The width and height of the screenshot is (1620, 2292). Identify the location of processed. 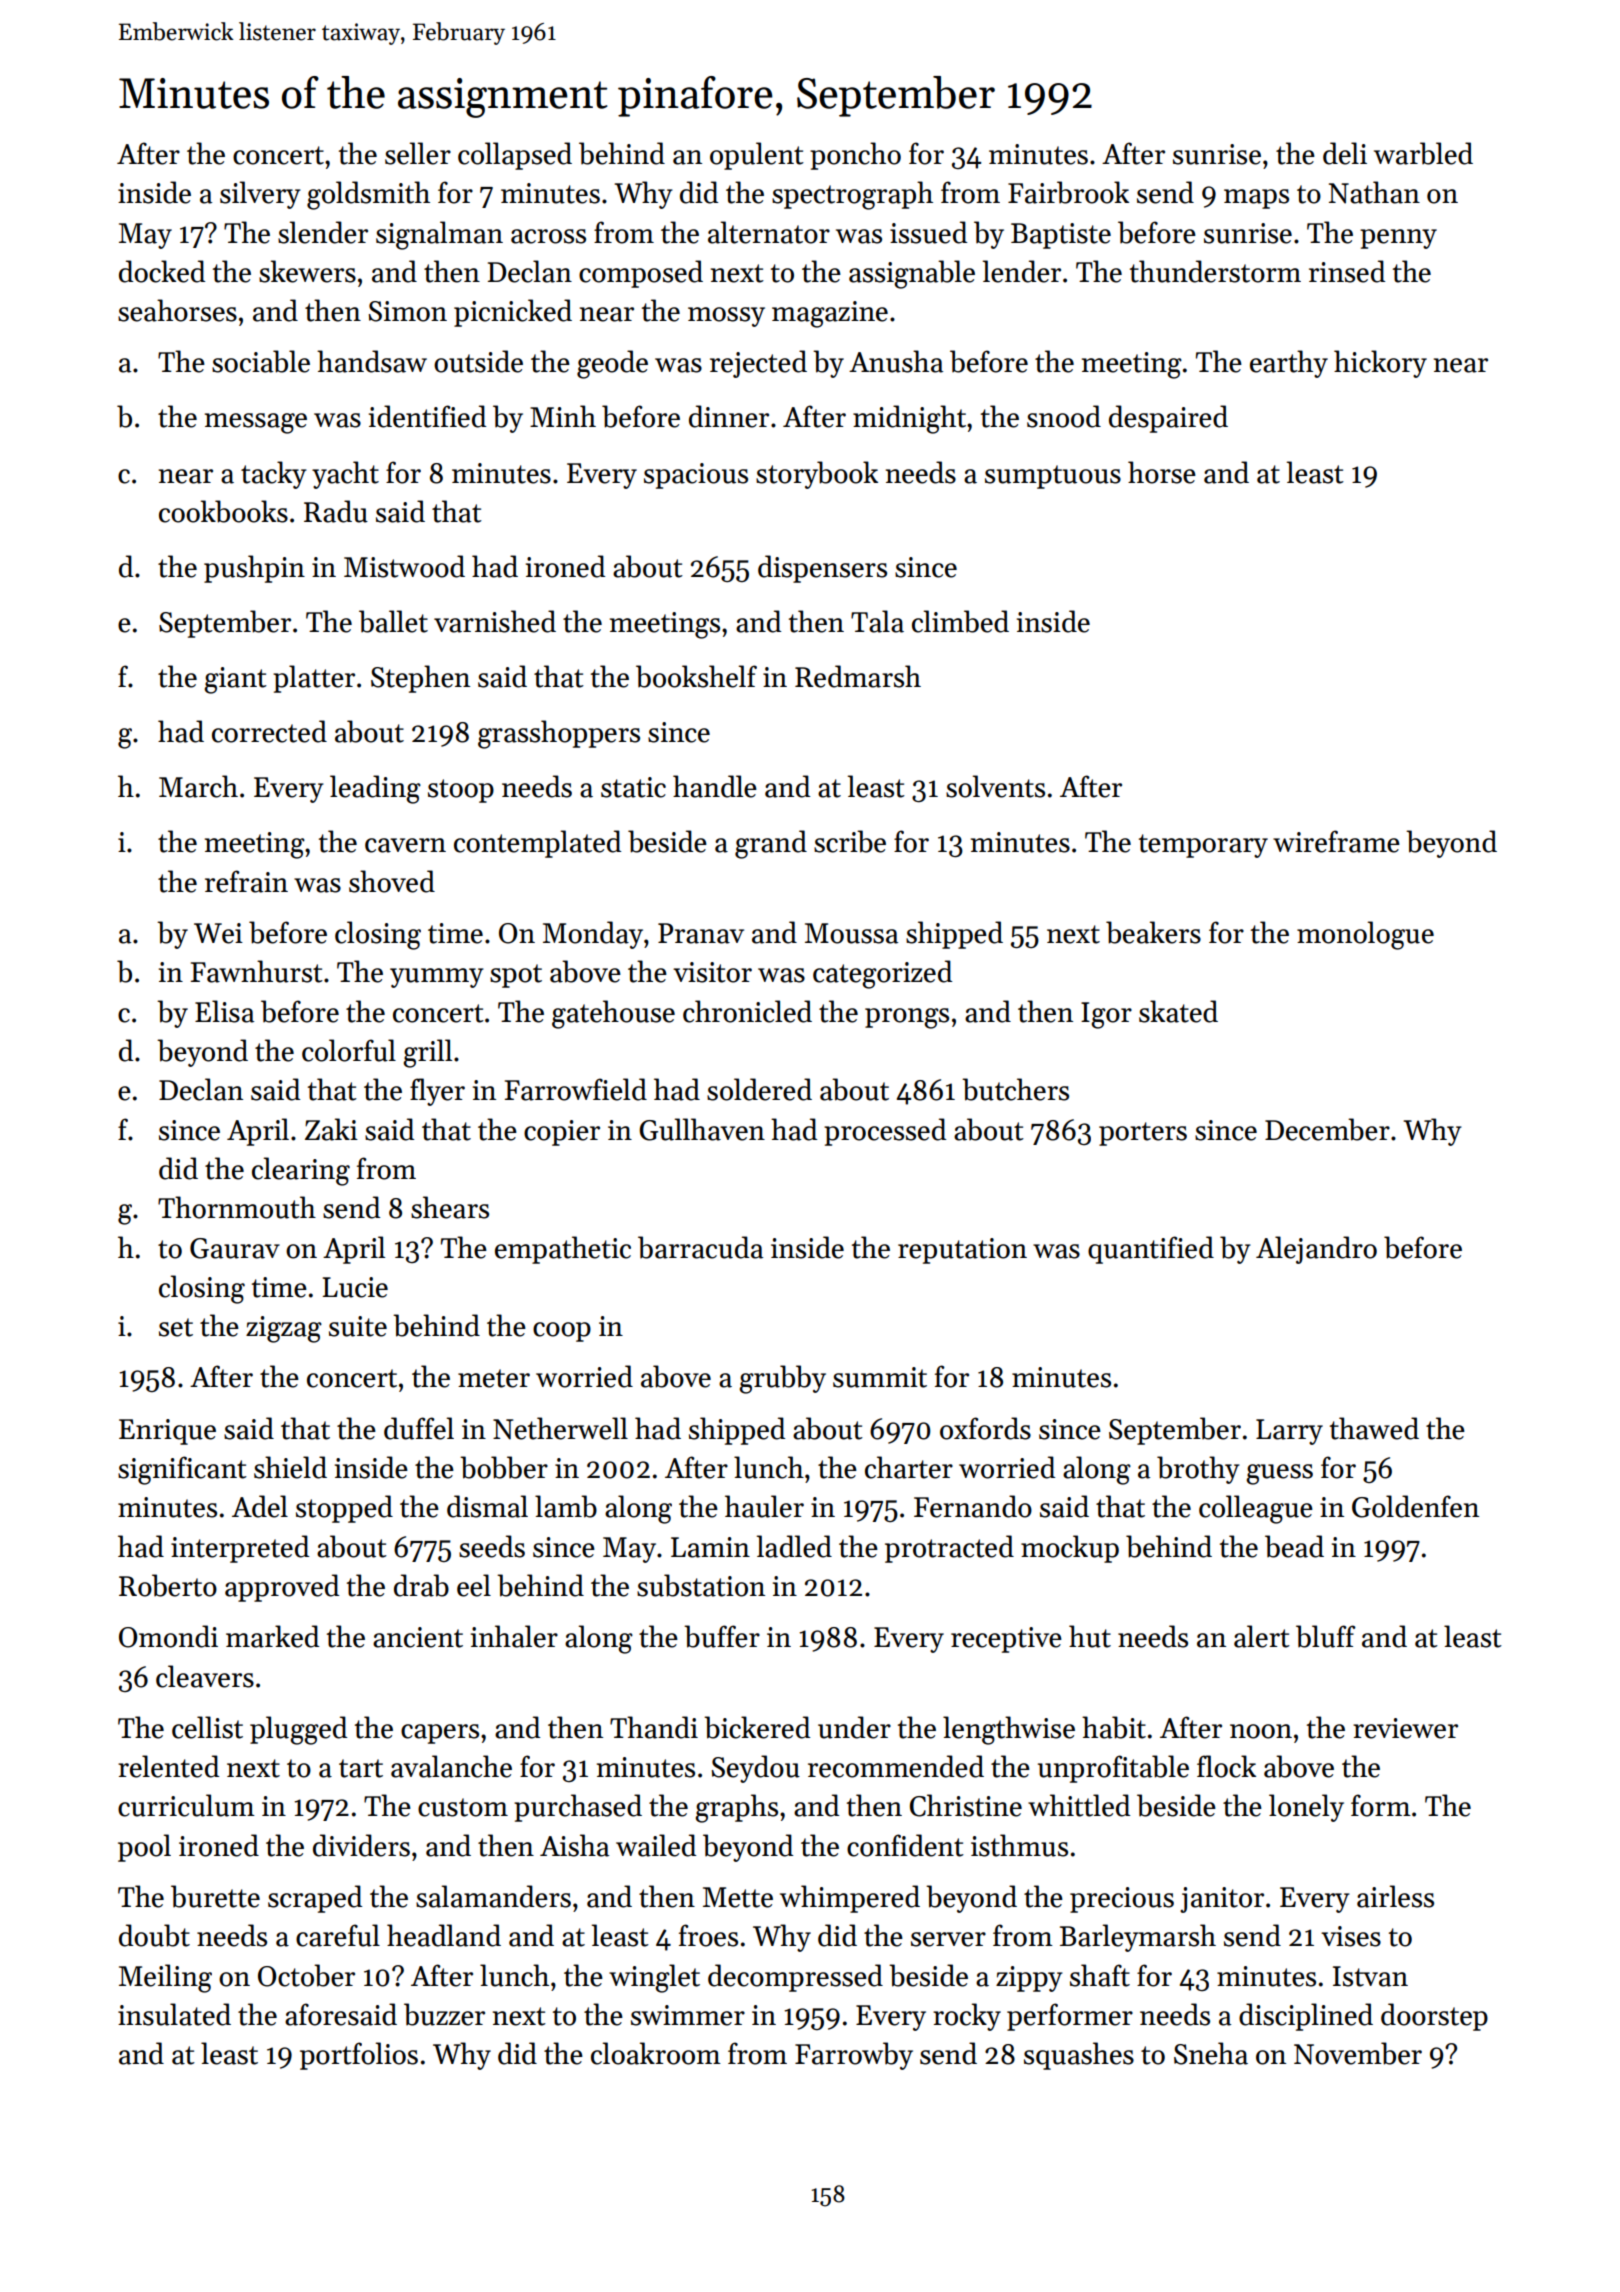
(885, 1132).
